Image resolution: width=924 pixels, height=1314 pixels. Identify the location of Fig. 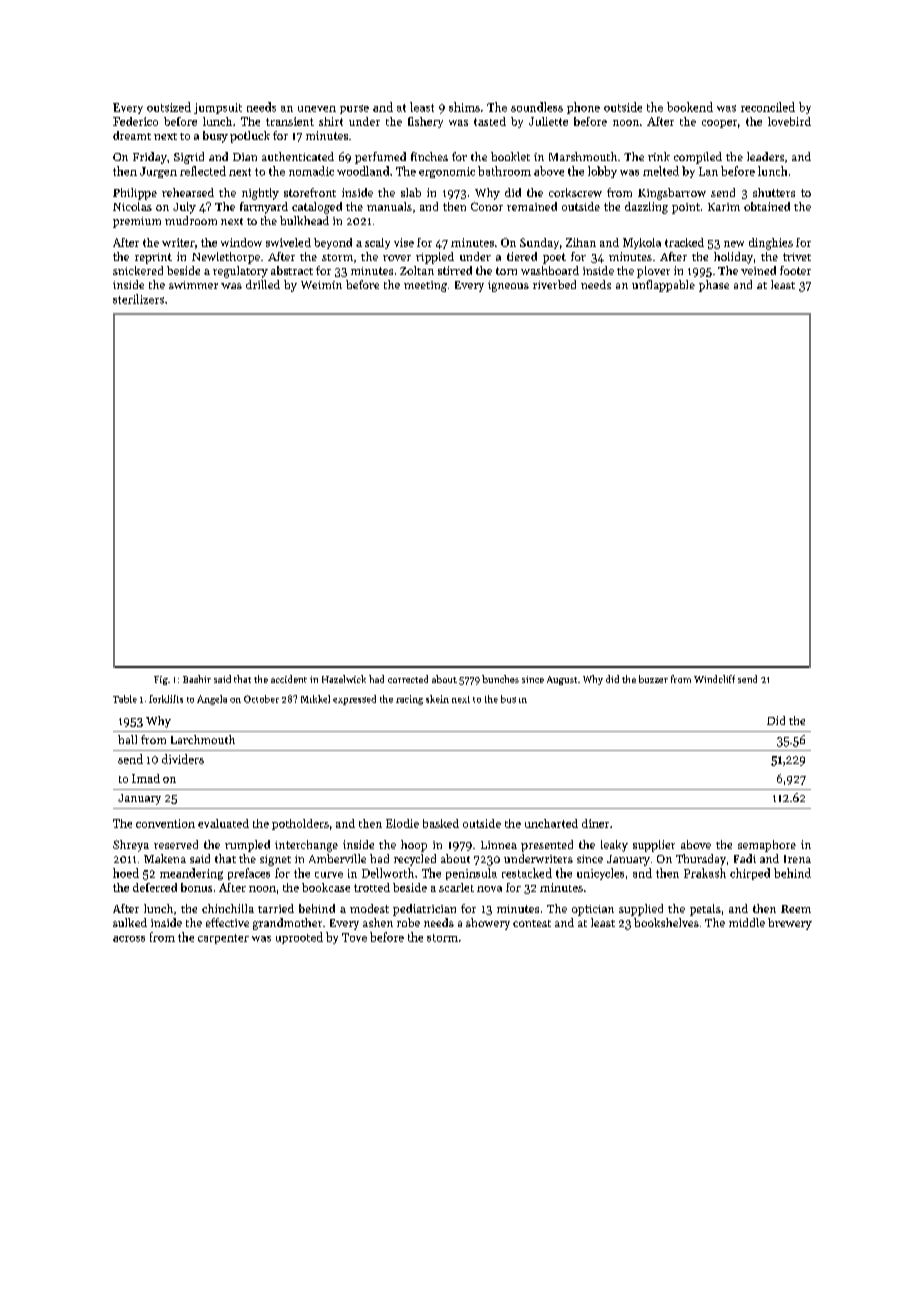
(161, 680).
